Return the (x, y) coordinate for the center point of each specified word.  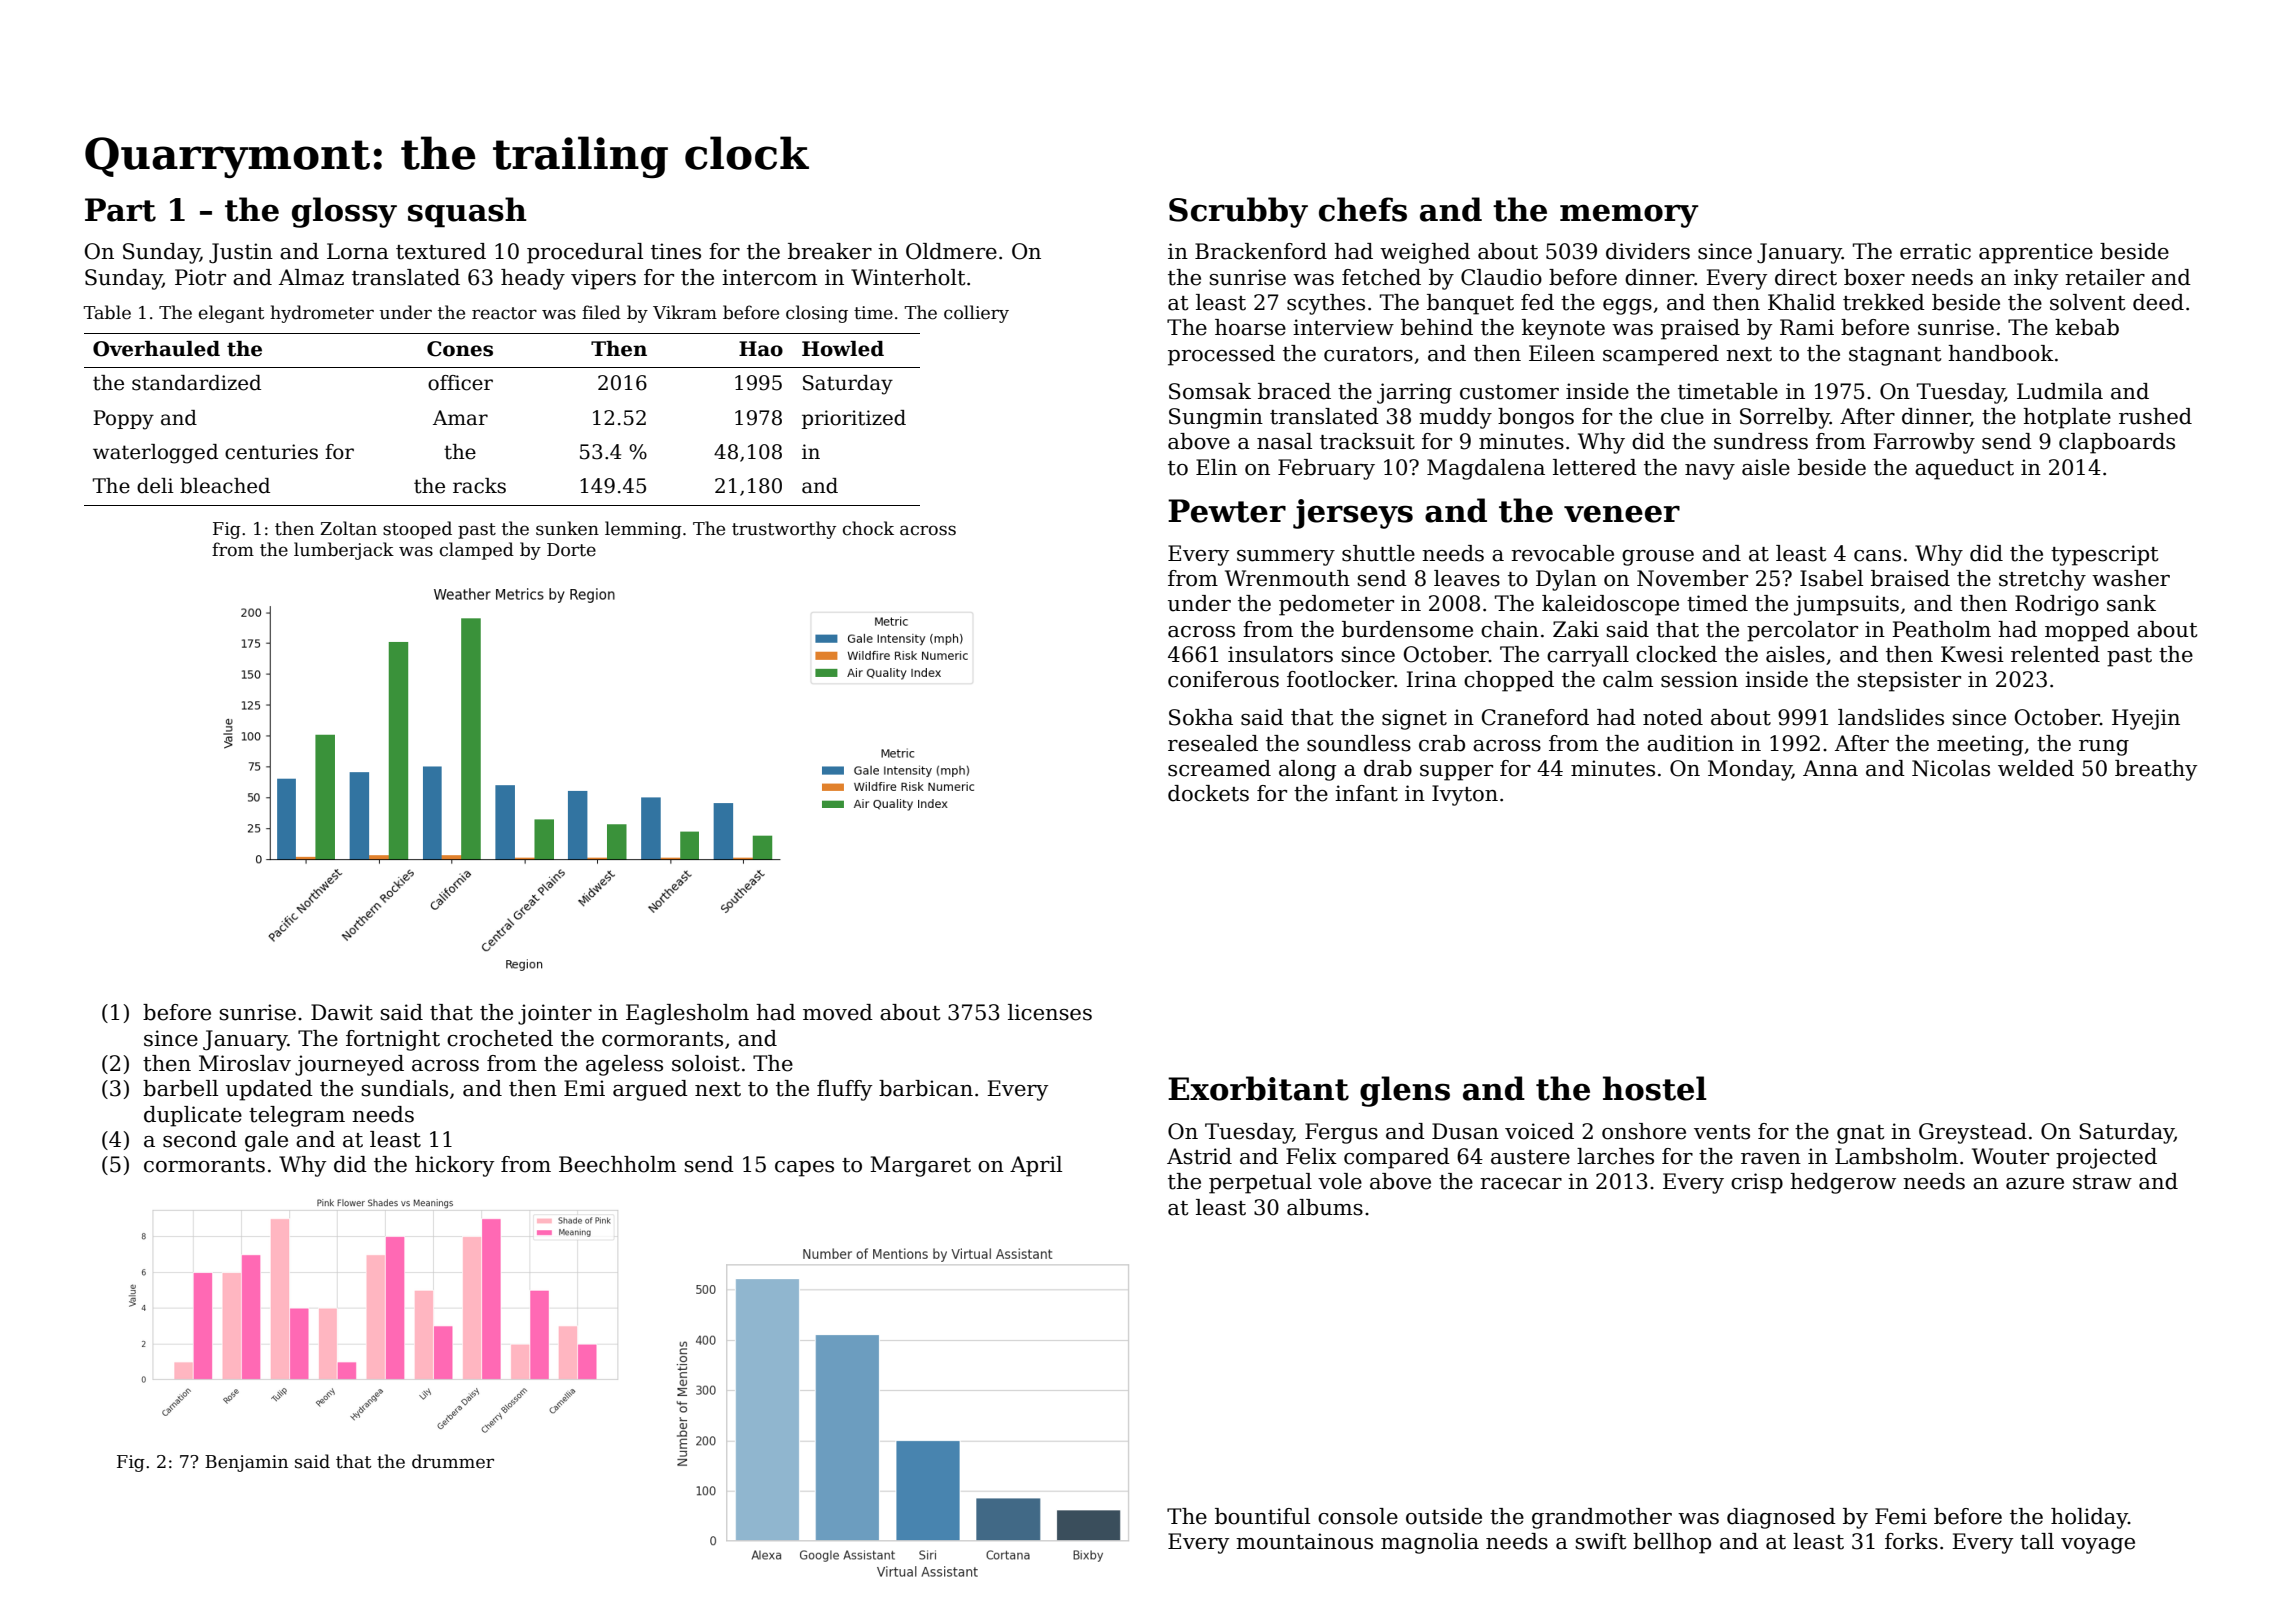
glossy (344, 212)
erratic (1935, 251)
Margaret (920, 1166)
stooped (417, 530)
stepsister (1909, 681)
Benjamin (246, 1463)
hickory (454, 1166)
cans (1877, 556)
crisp (1757, 1183)
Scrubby (1238, 212)
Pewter (1227, 511)
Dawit (342, 1012)
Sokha (1201, 717)
